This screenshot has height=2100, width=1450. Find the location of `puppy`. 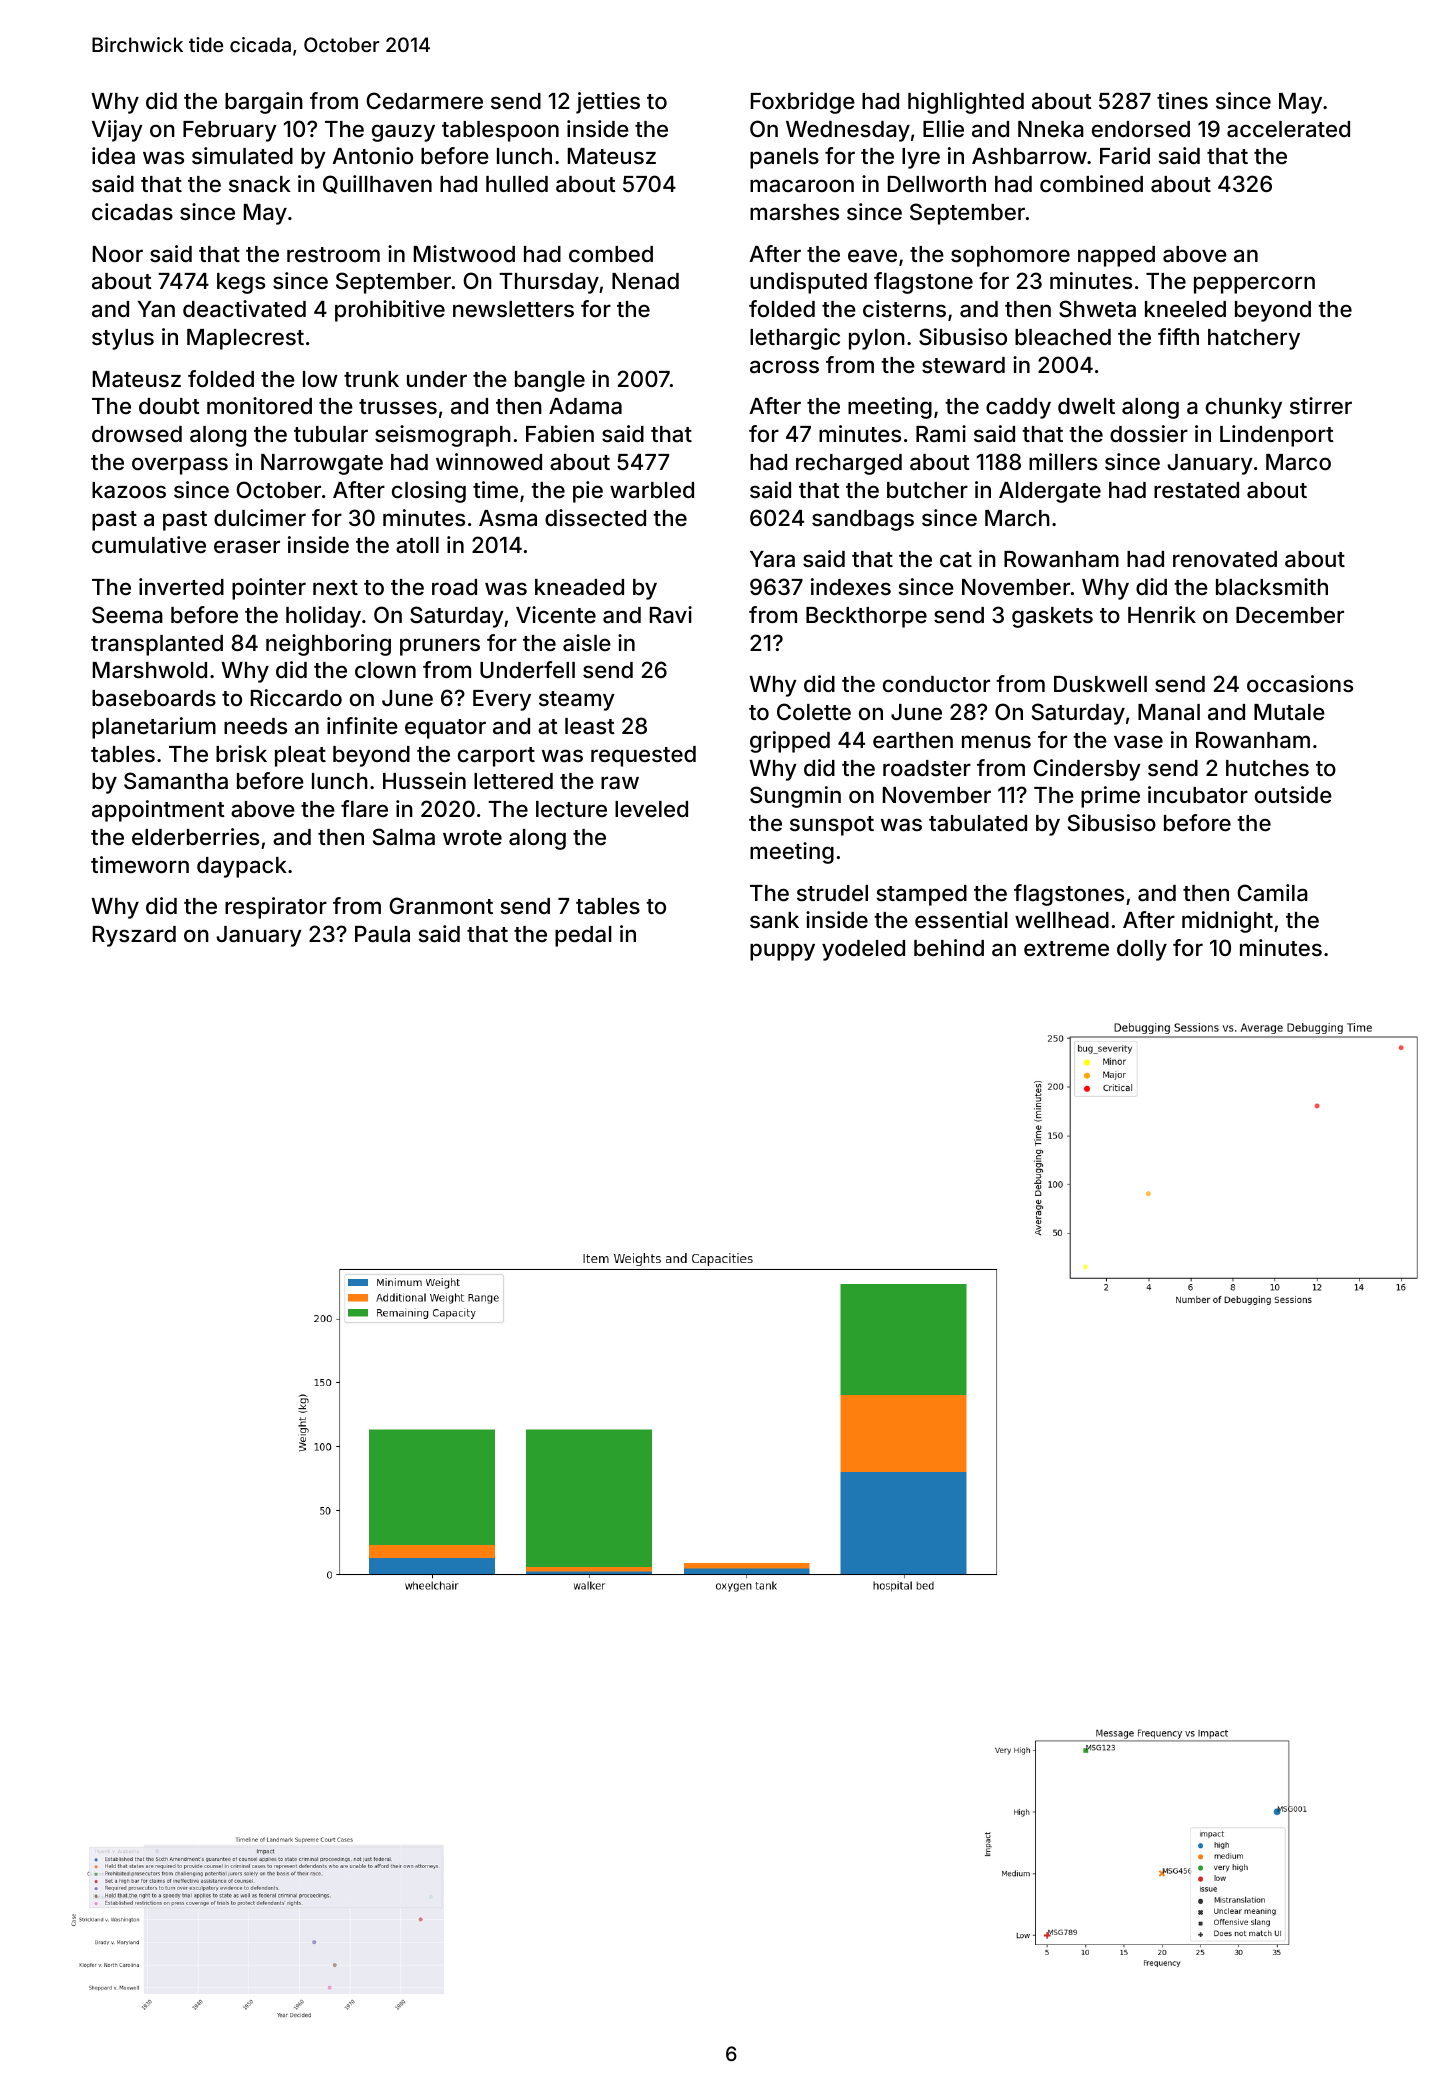

puppy is located at coordinates (782, 952).
